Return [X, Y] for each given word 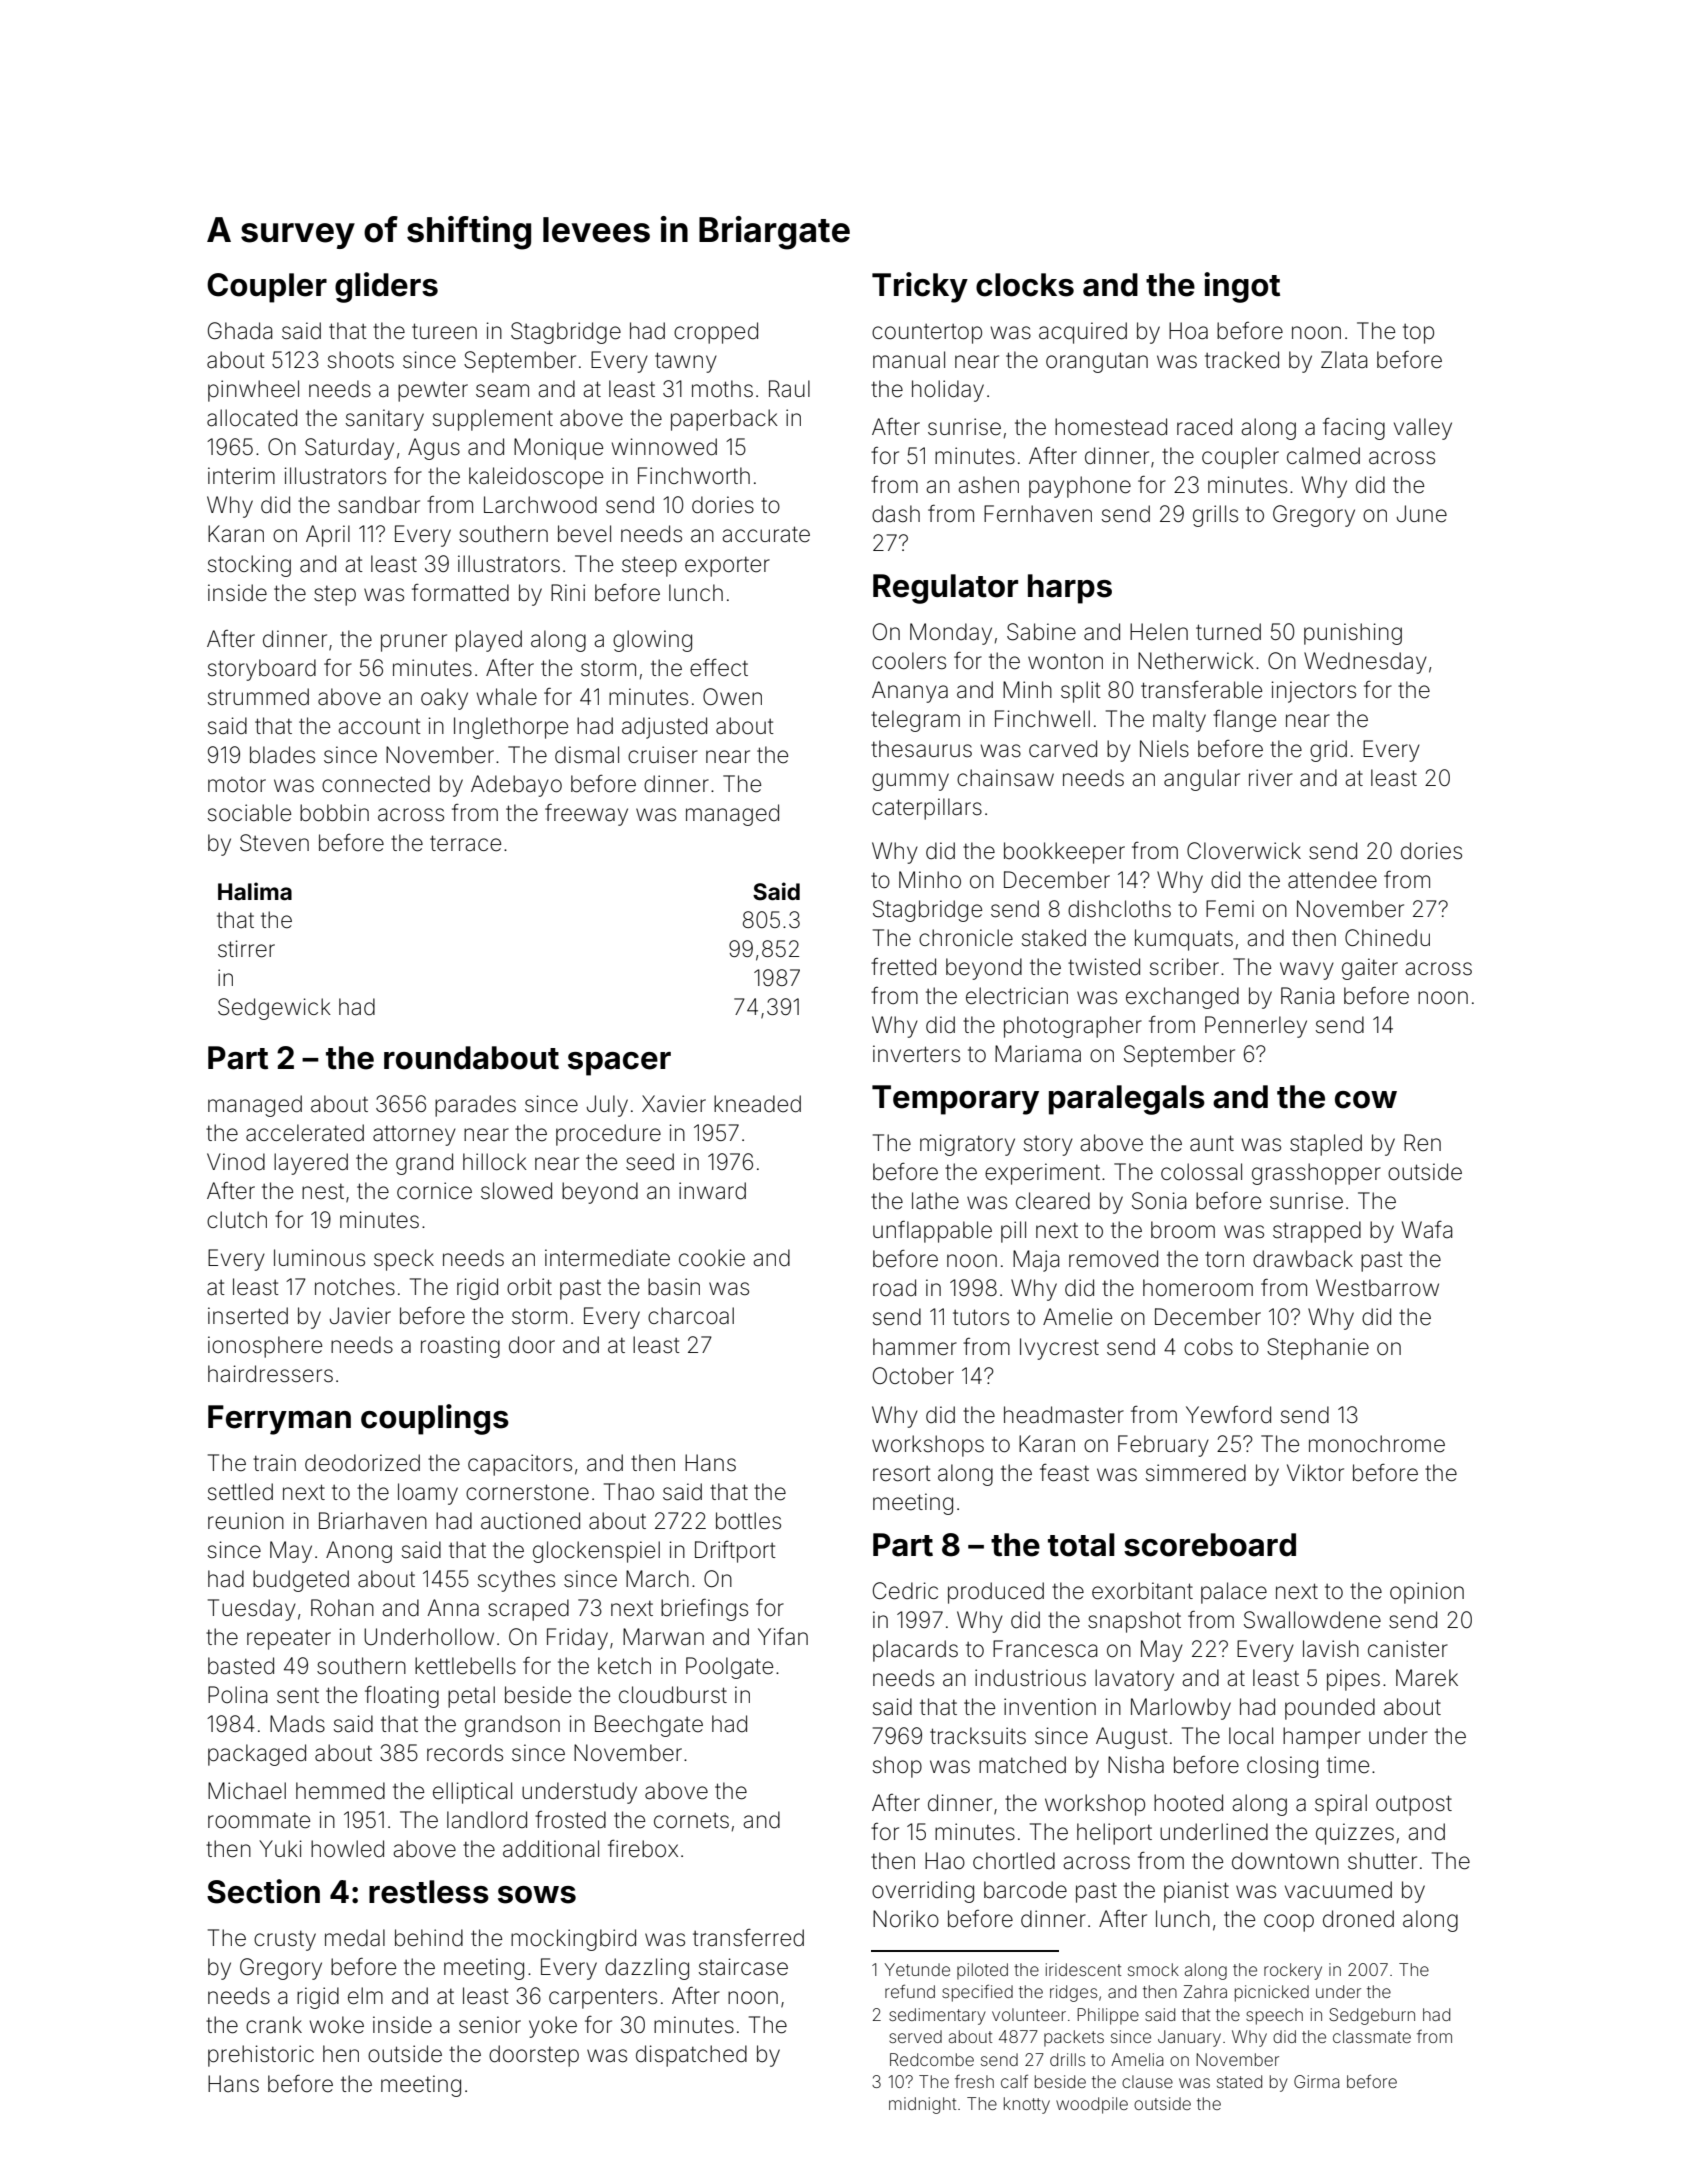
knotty [1027, 2105]
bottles [748, 1521]
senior [490, 2025]
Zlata [1344, 360]
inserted [248, 1316]
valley [1423, 429]
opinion [1427, 1593]
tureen [444, 331]
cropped [716, 333]
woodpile [1092, 2105]
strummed [258, 697]
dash [896, 514]
